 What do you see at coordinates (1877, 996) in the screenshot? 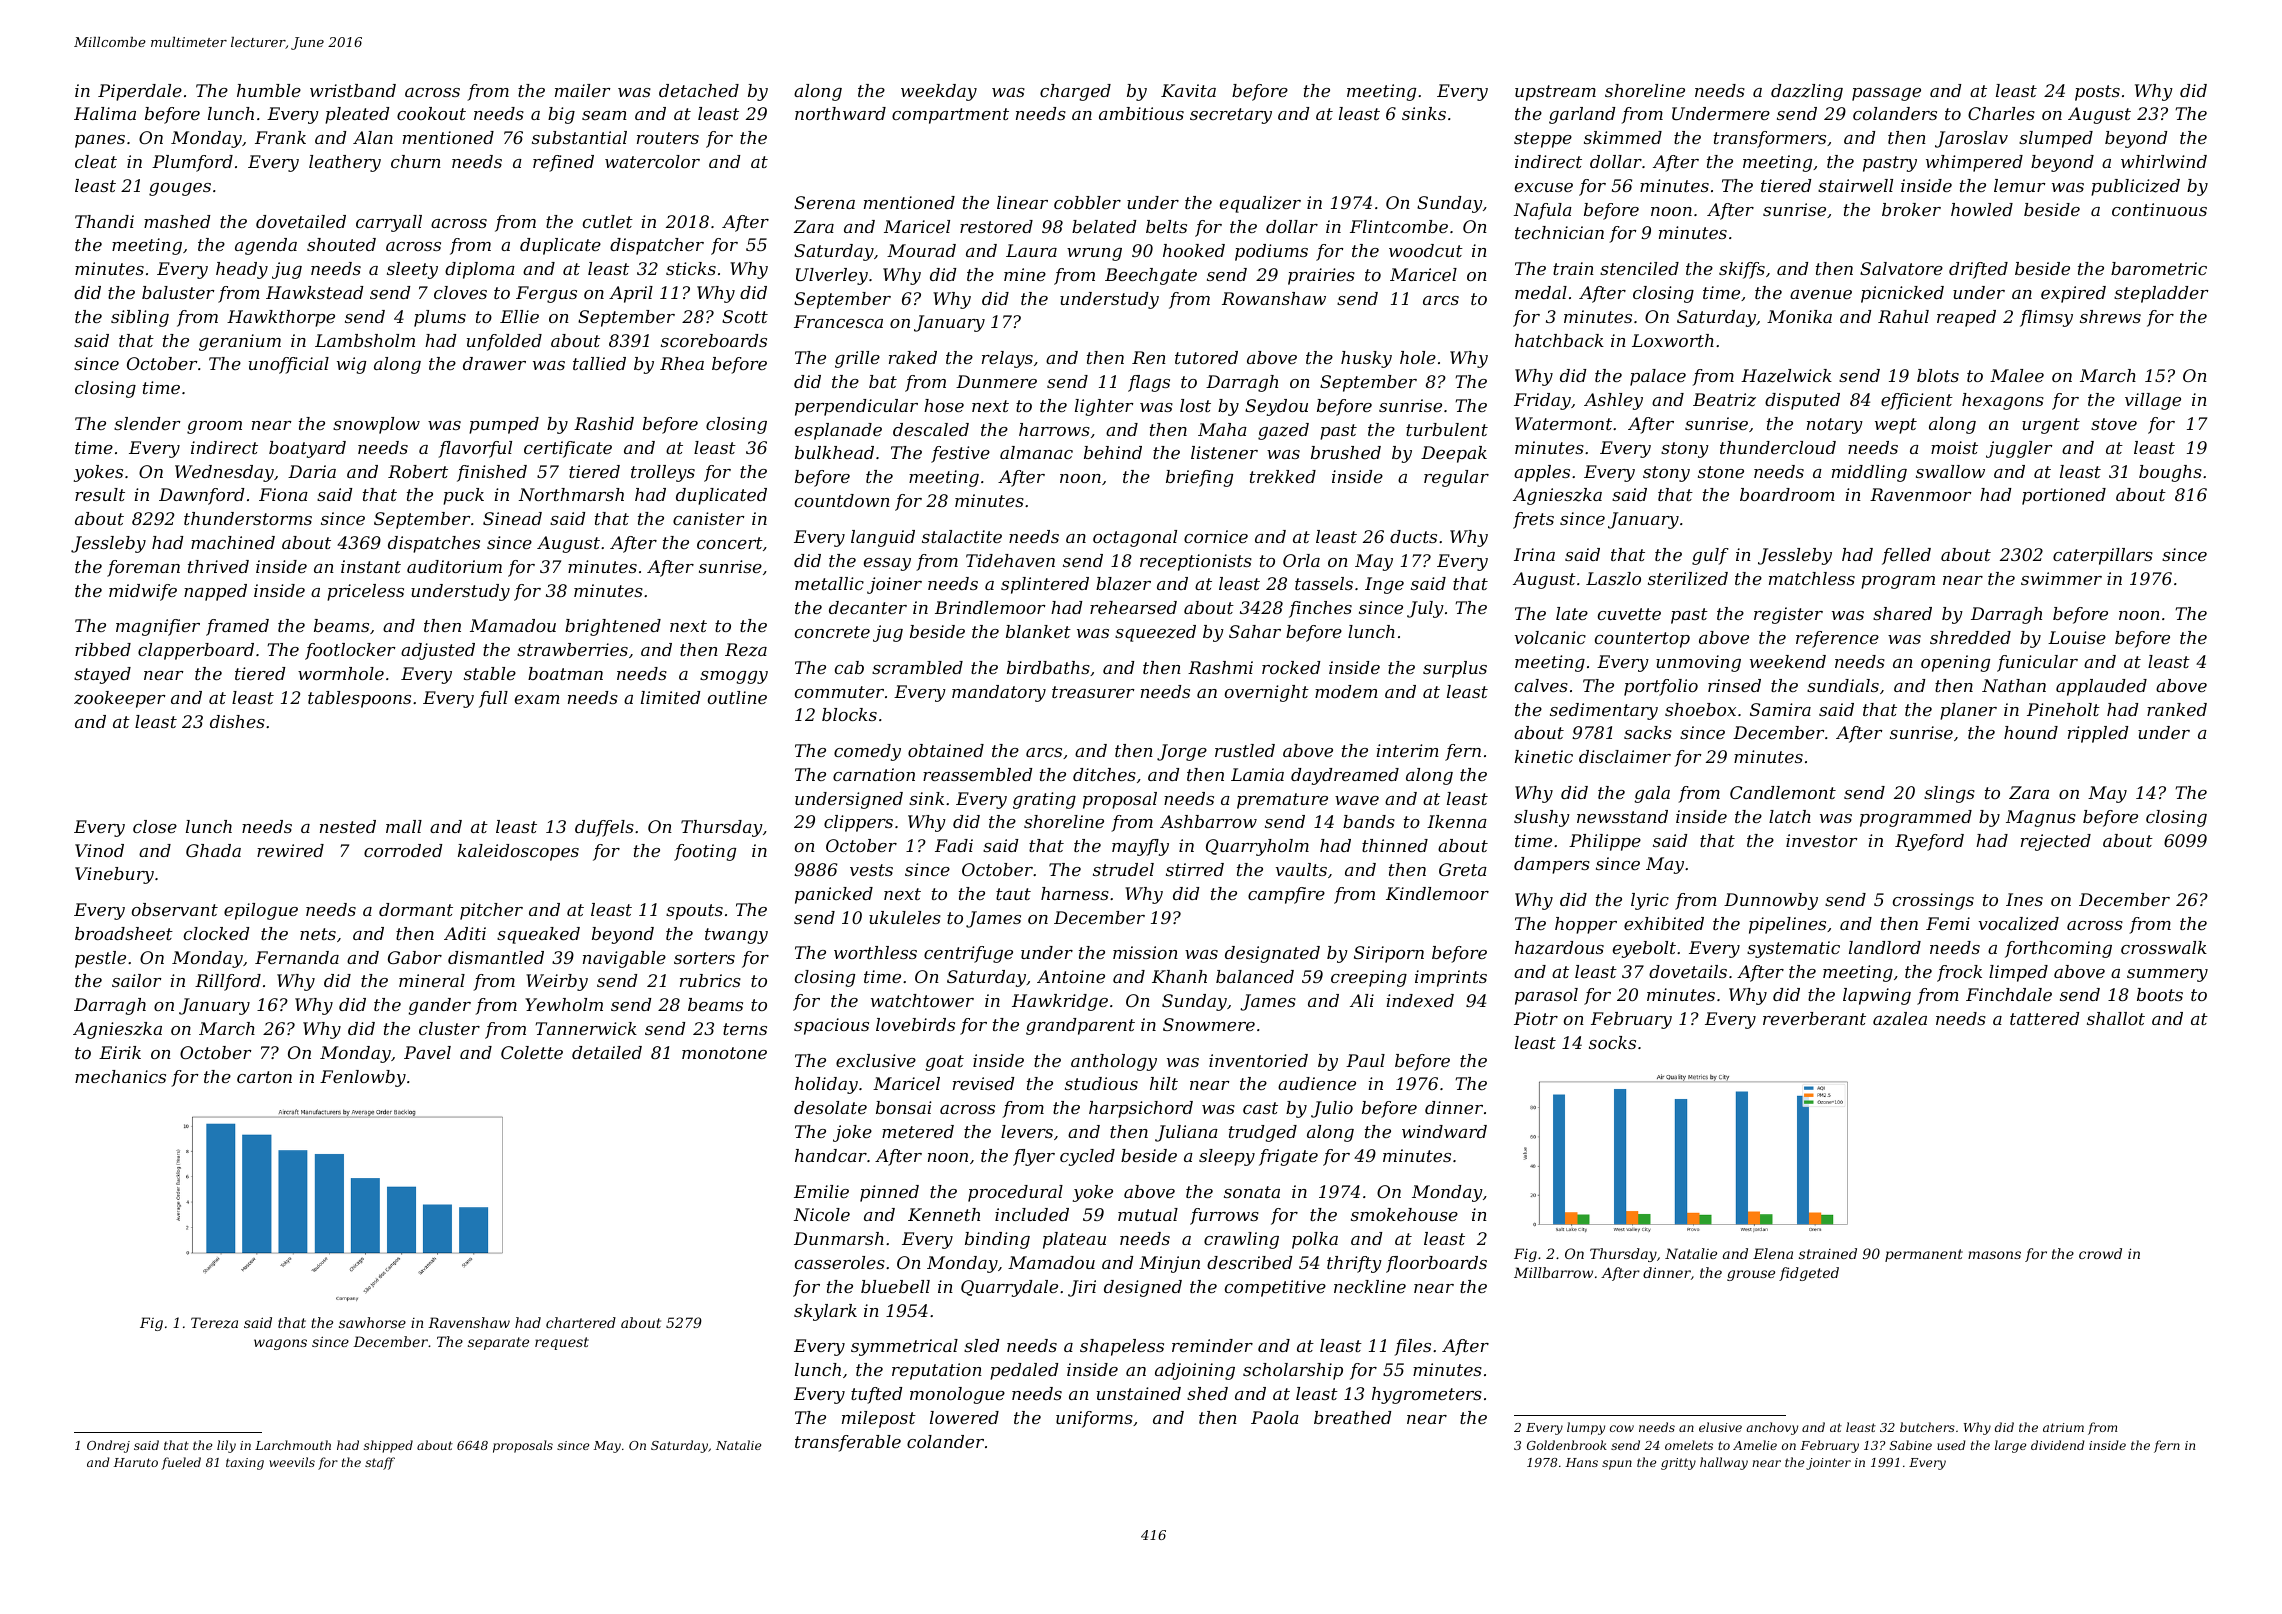
I see `lapwing` at bounding box center [1877, 996].
